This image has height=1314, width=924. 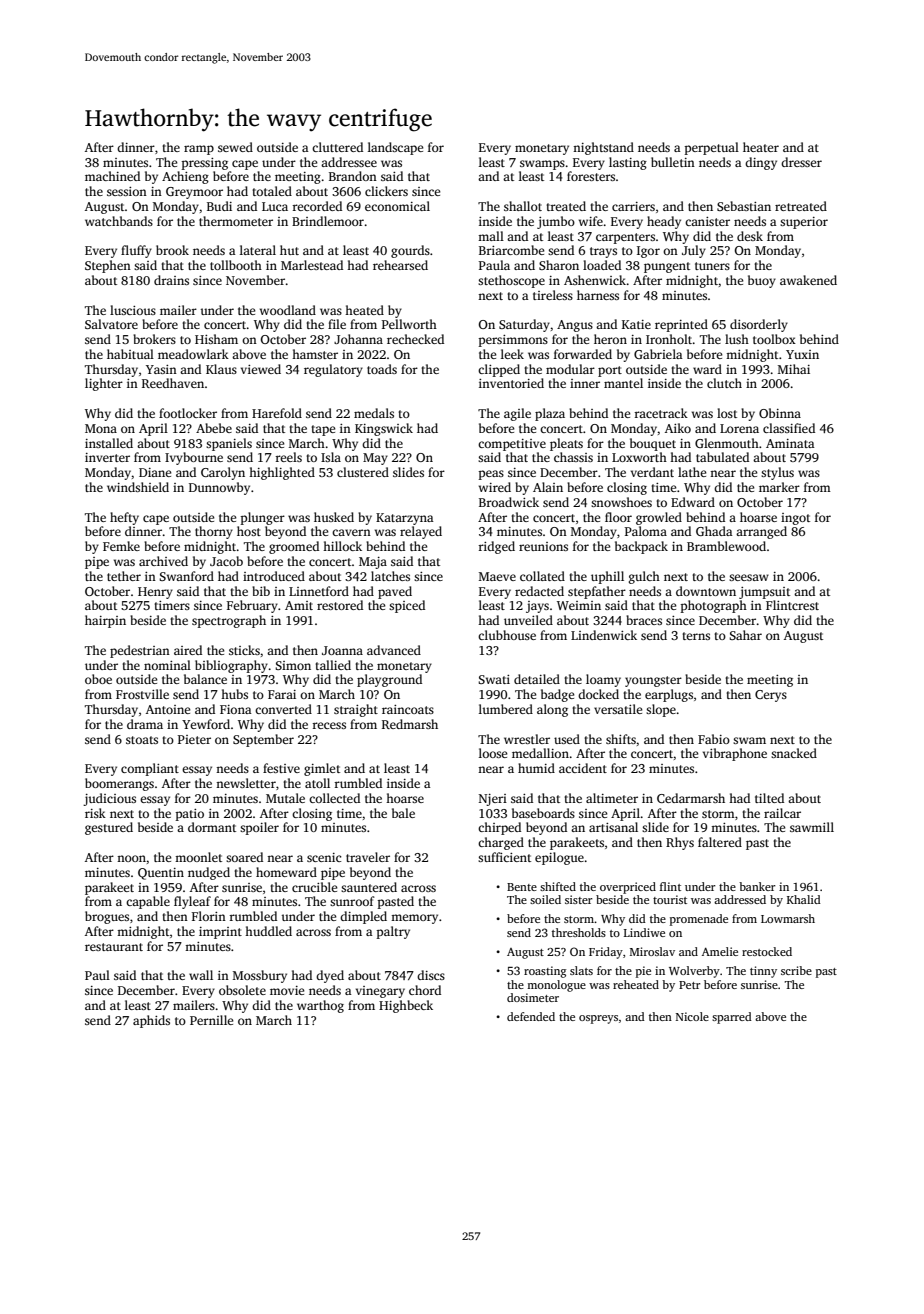 What do you see at coordinates (759, 325) in the image?
I see `disorderly` at bounding box center [759, 325].
